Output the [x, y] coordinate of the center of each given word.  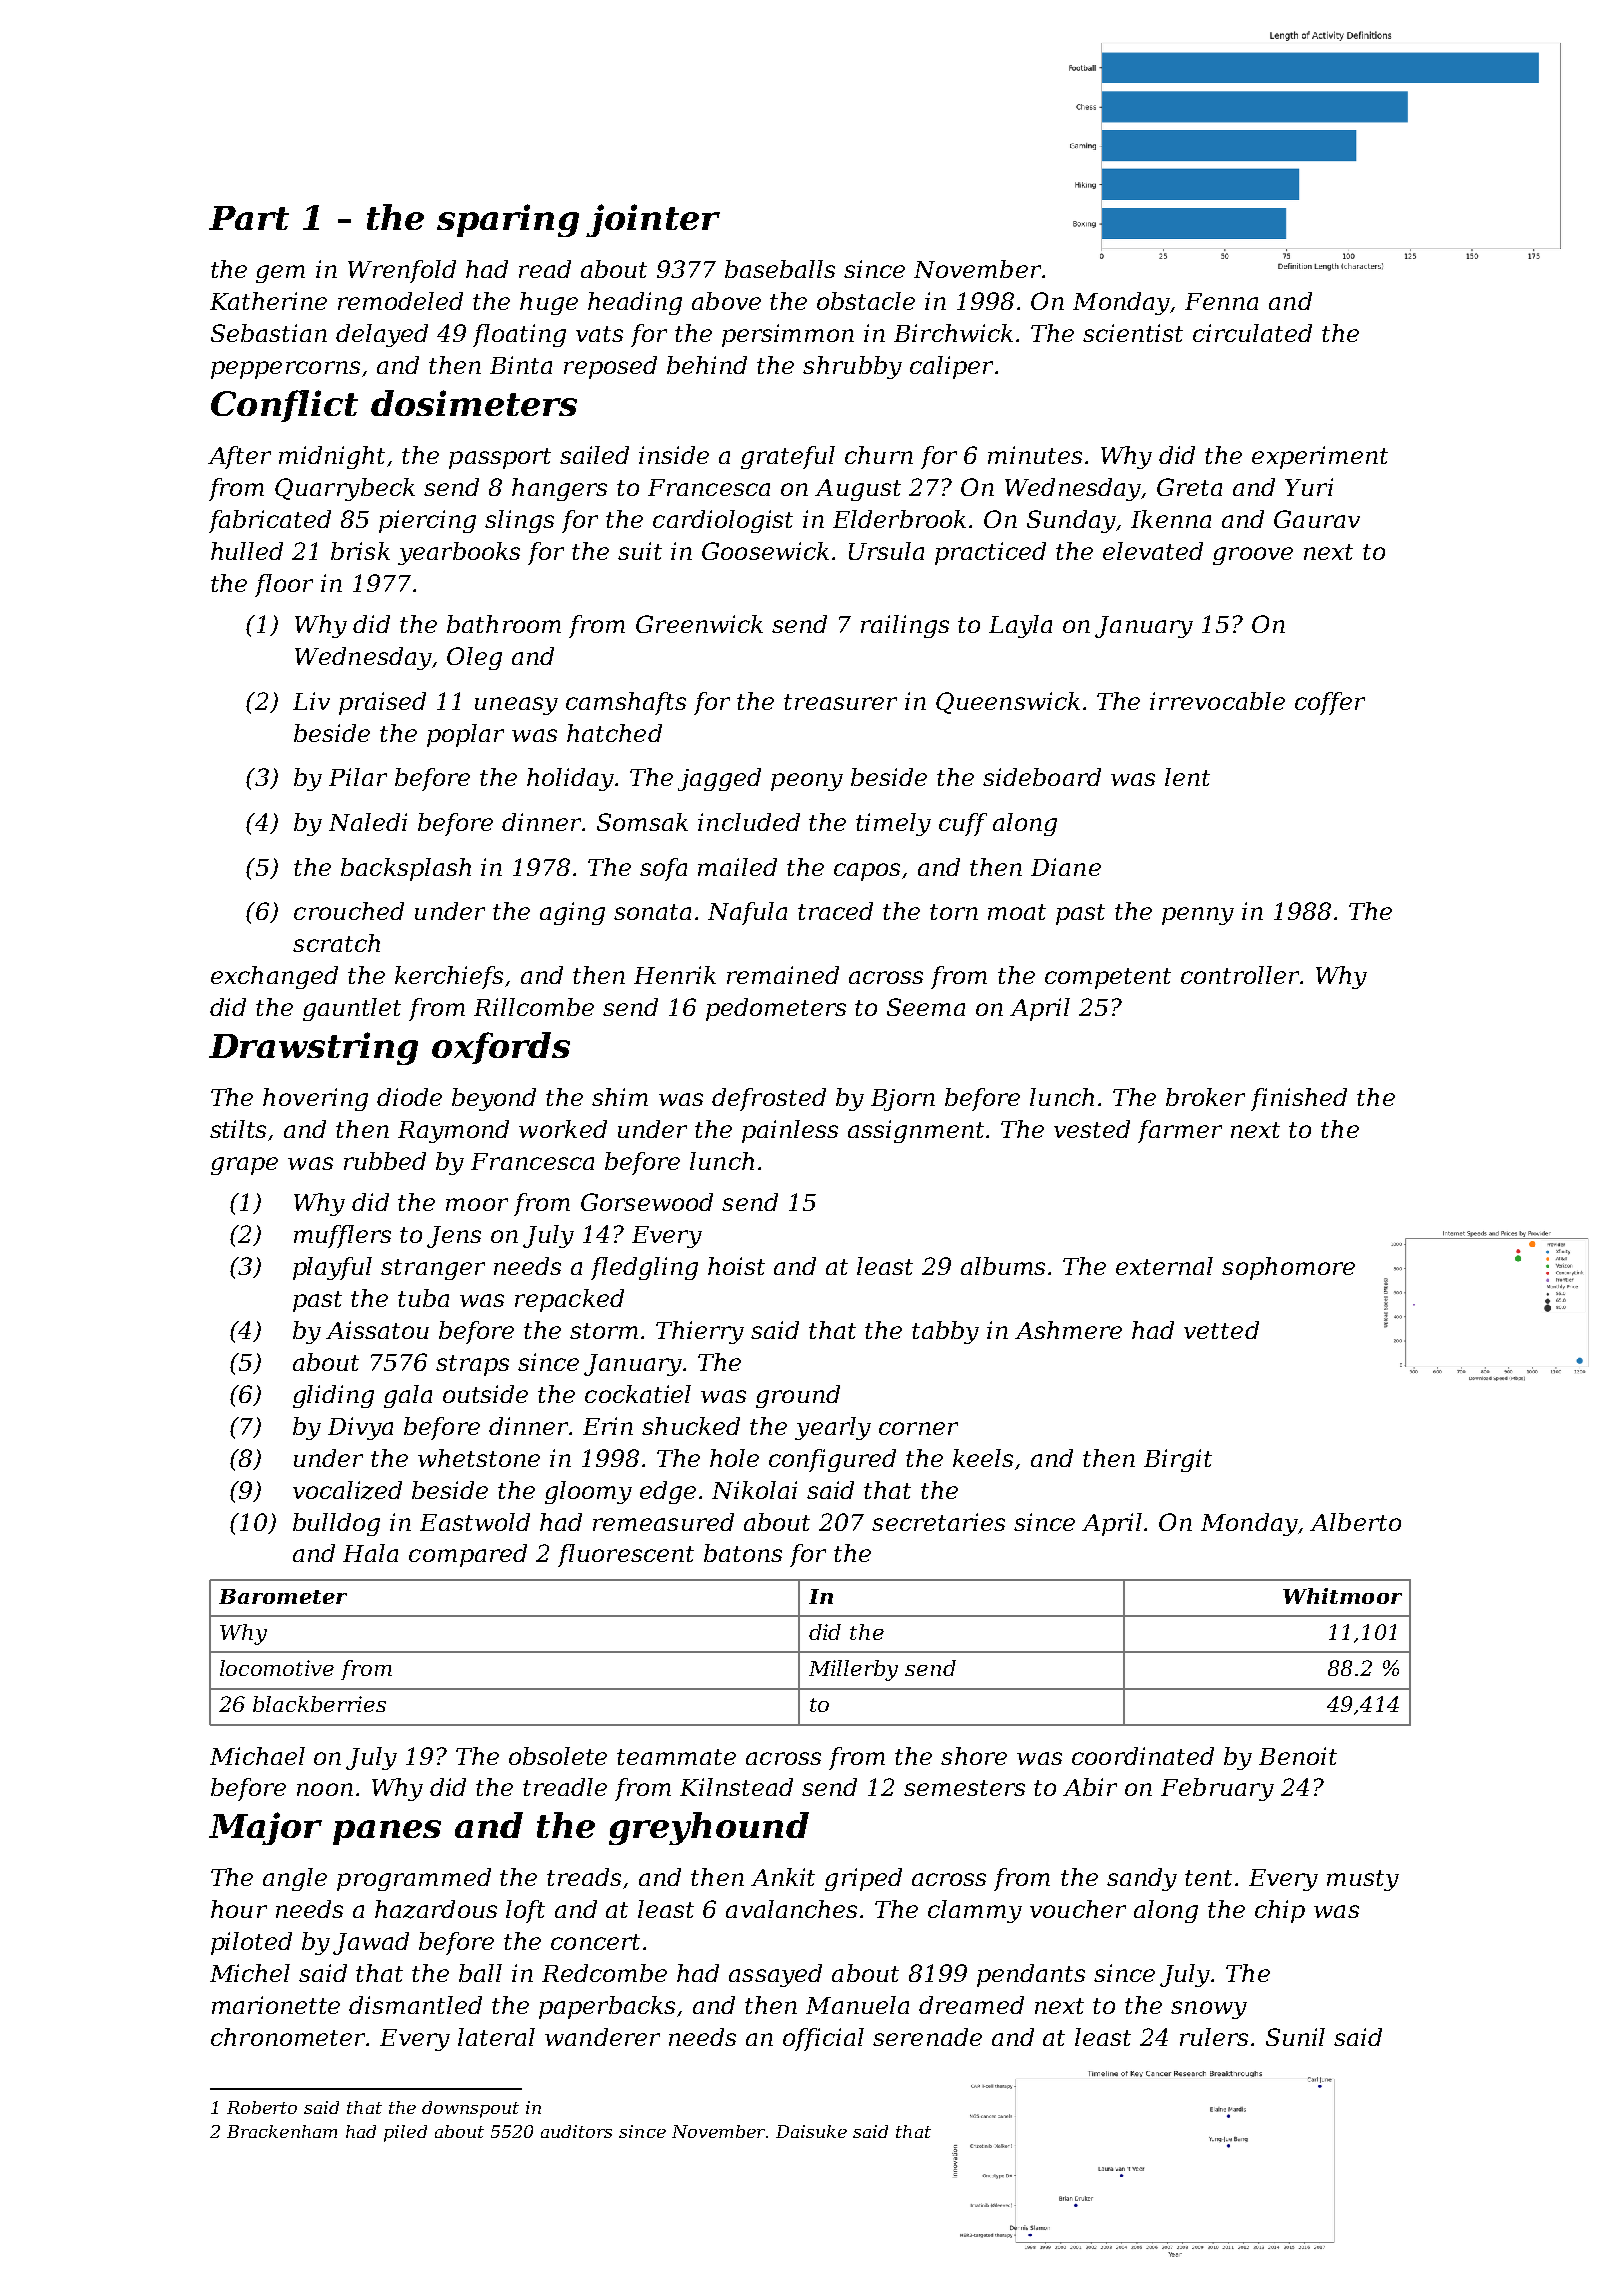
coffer [1330, 703]
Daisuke [811, 2131]
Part [249, 218]
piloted [251, 1943]
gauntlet [352, 1009]
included [749, 822]
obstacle [866, 301]
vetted [1221, 1330]
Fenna [1221, 301]
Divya [360, 1428]
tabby [945, 1332]
